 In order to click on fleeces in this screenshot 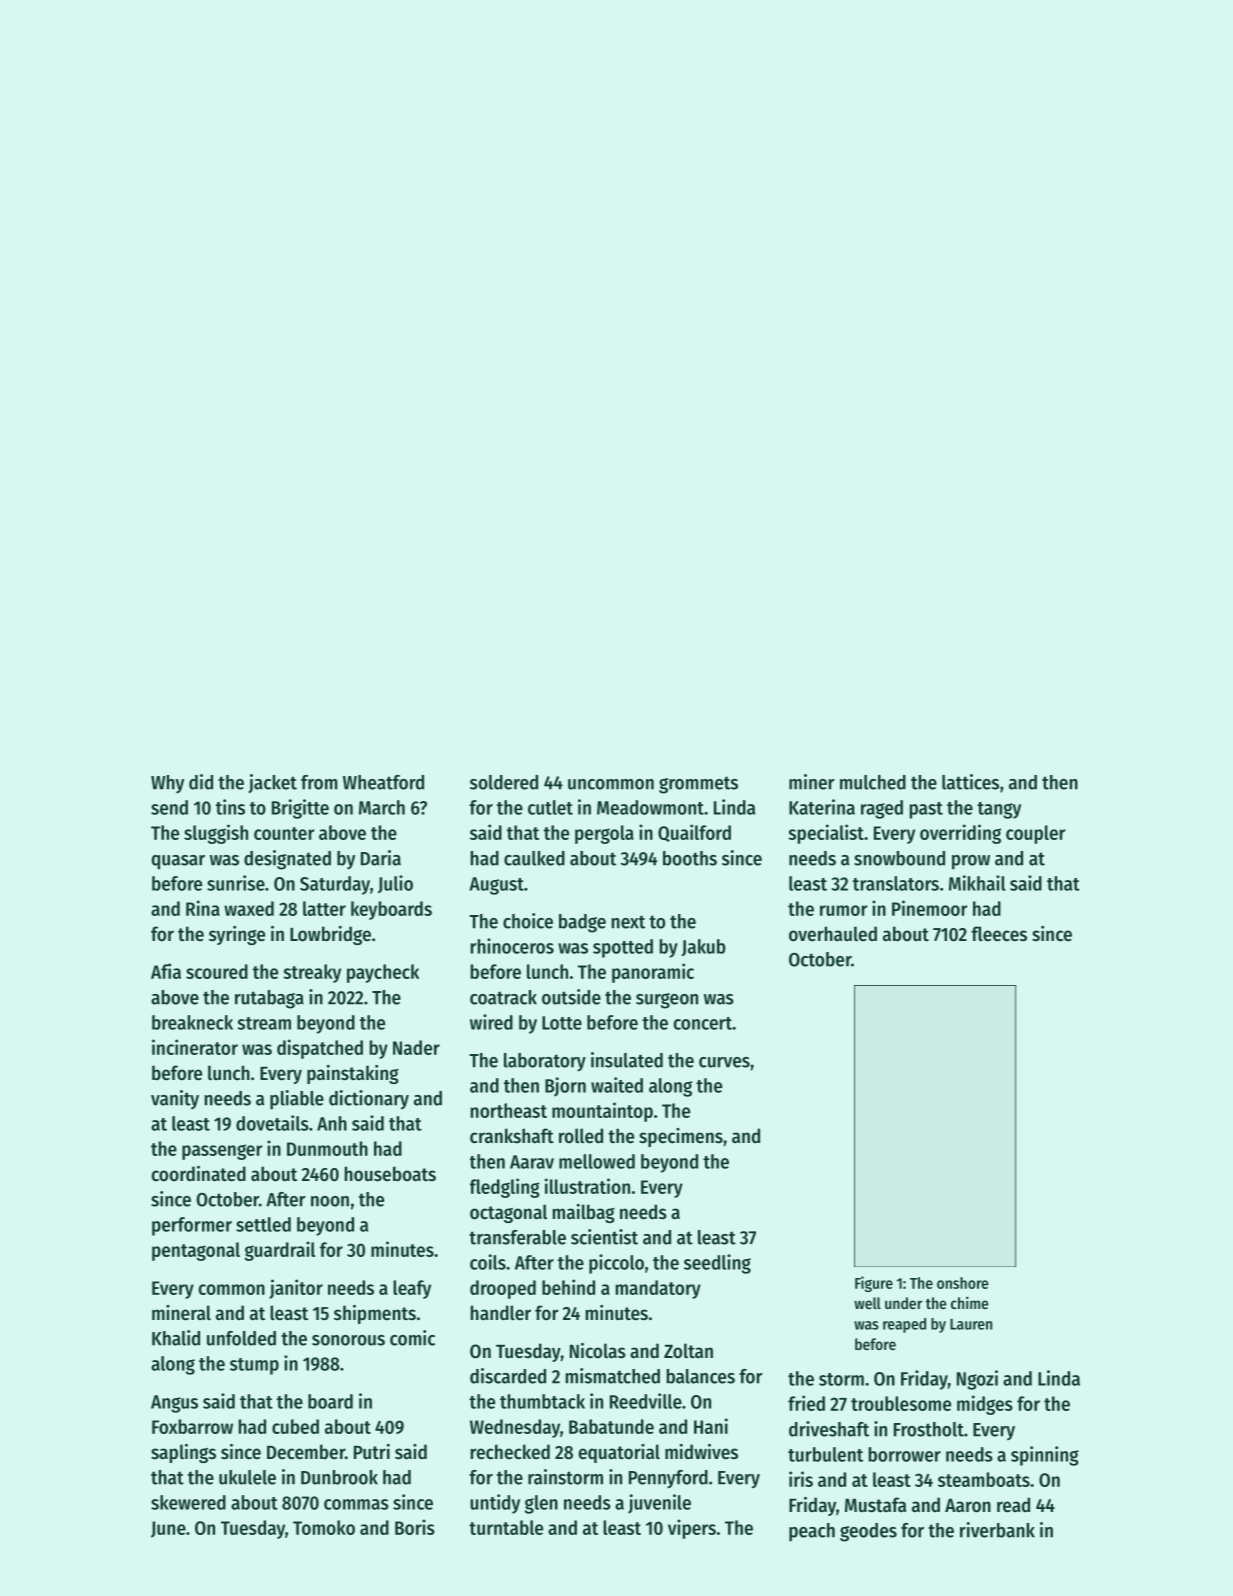, I will do `click(999, 934)`.
